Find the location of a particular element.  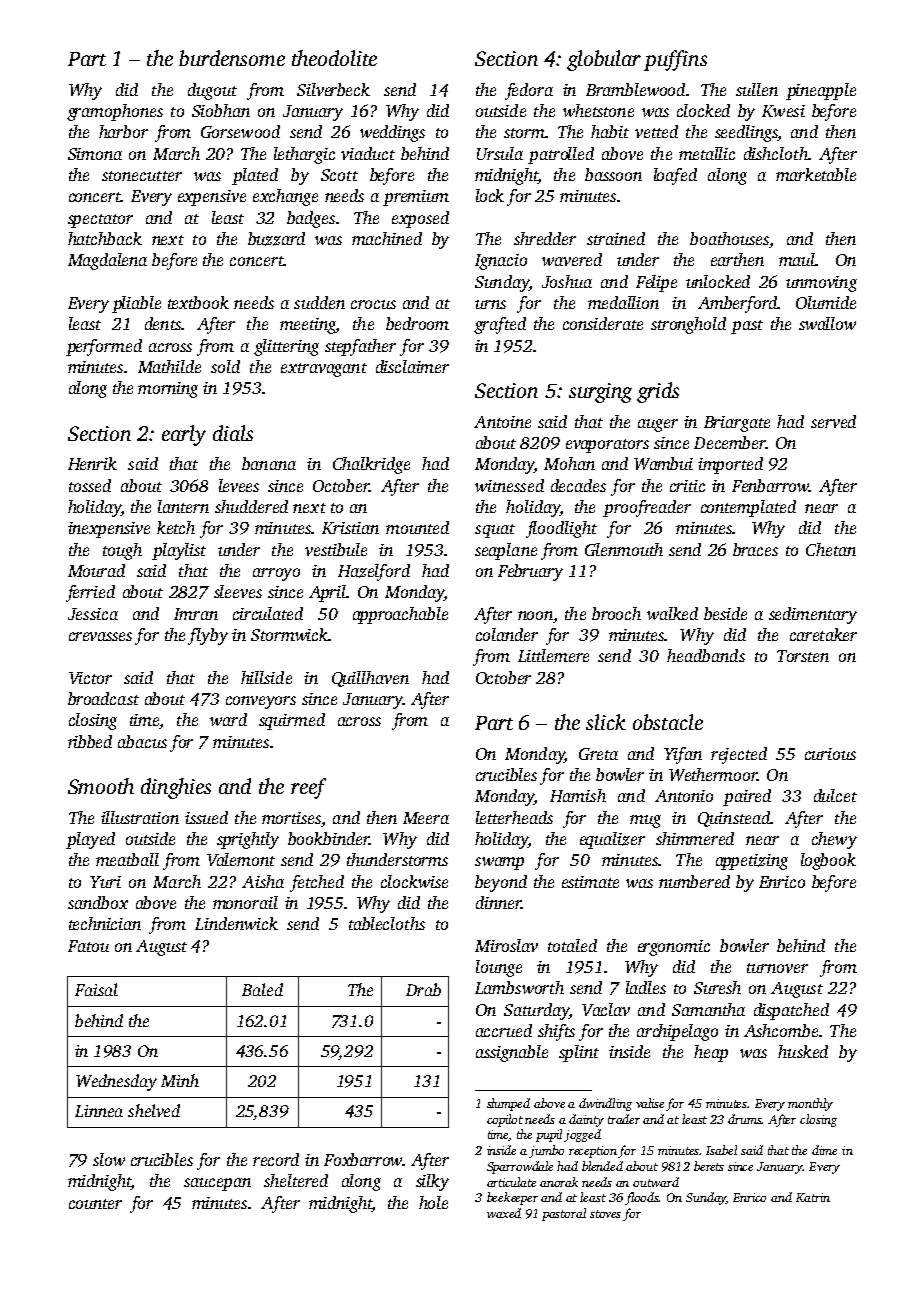

paired is located at coordinates (747, 797).
